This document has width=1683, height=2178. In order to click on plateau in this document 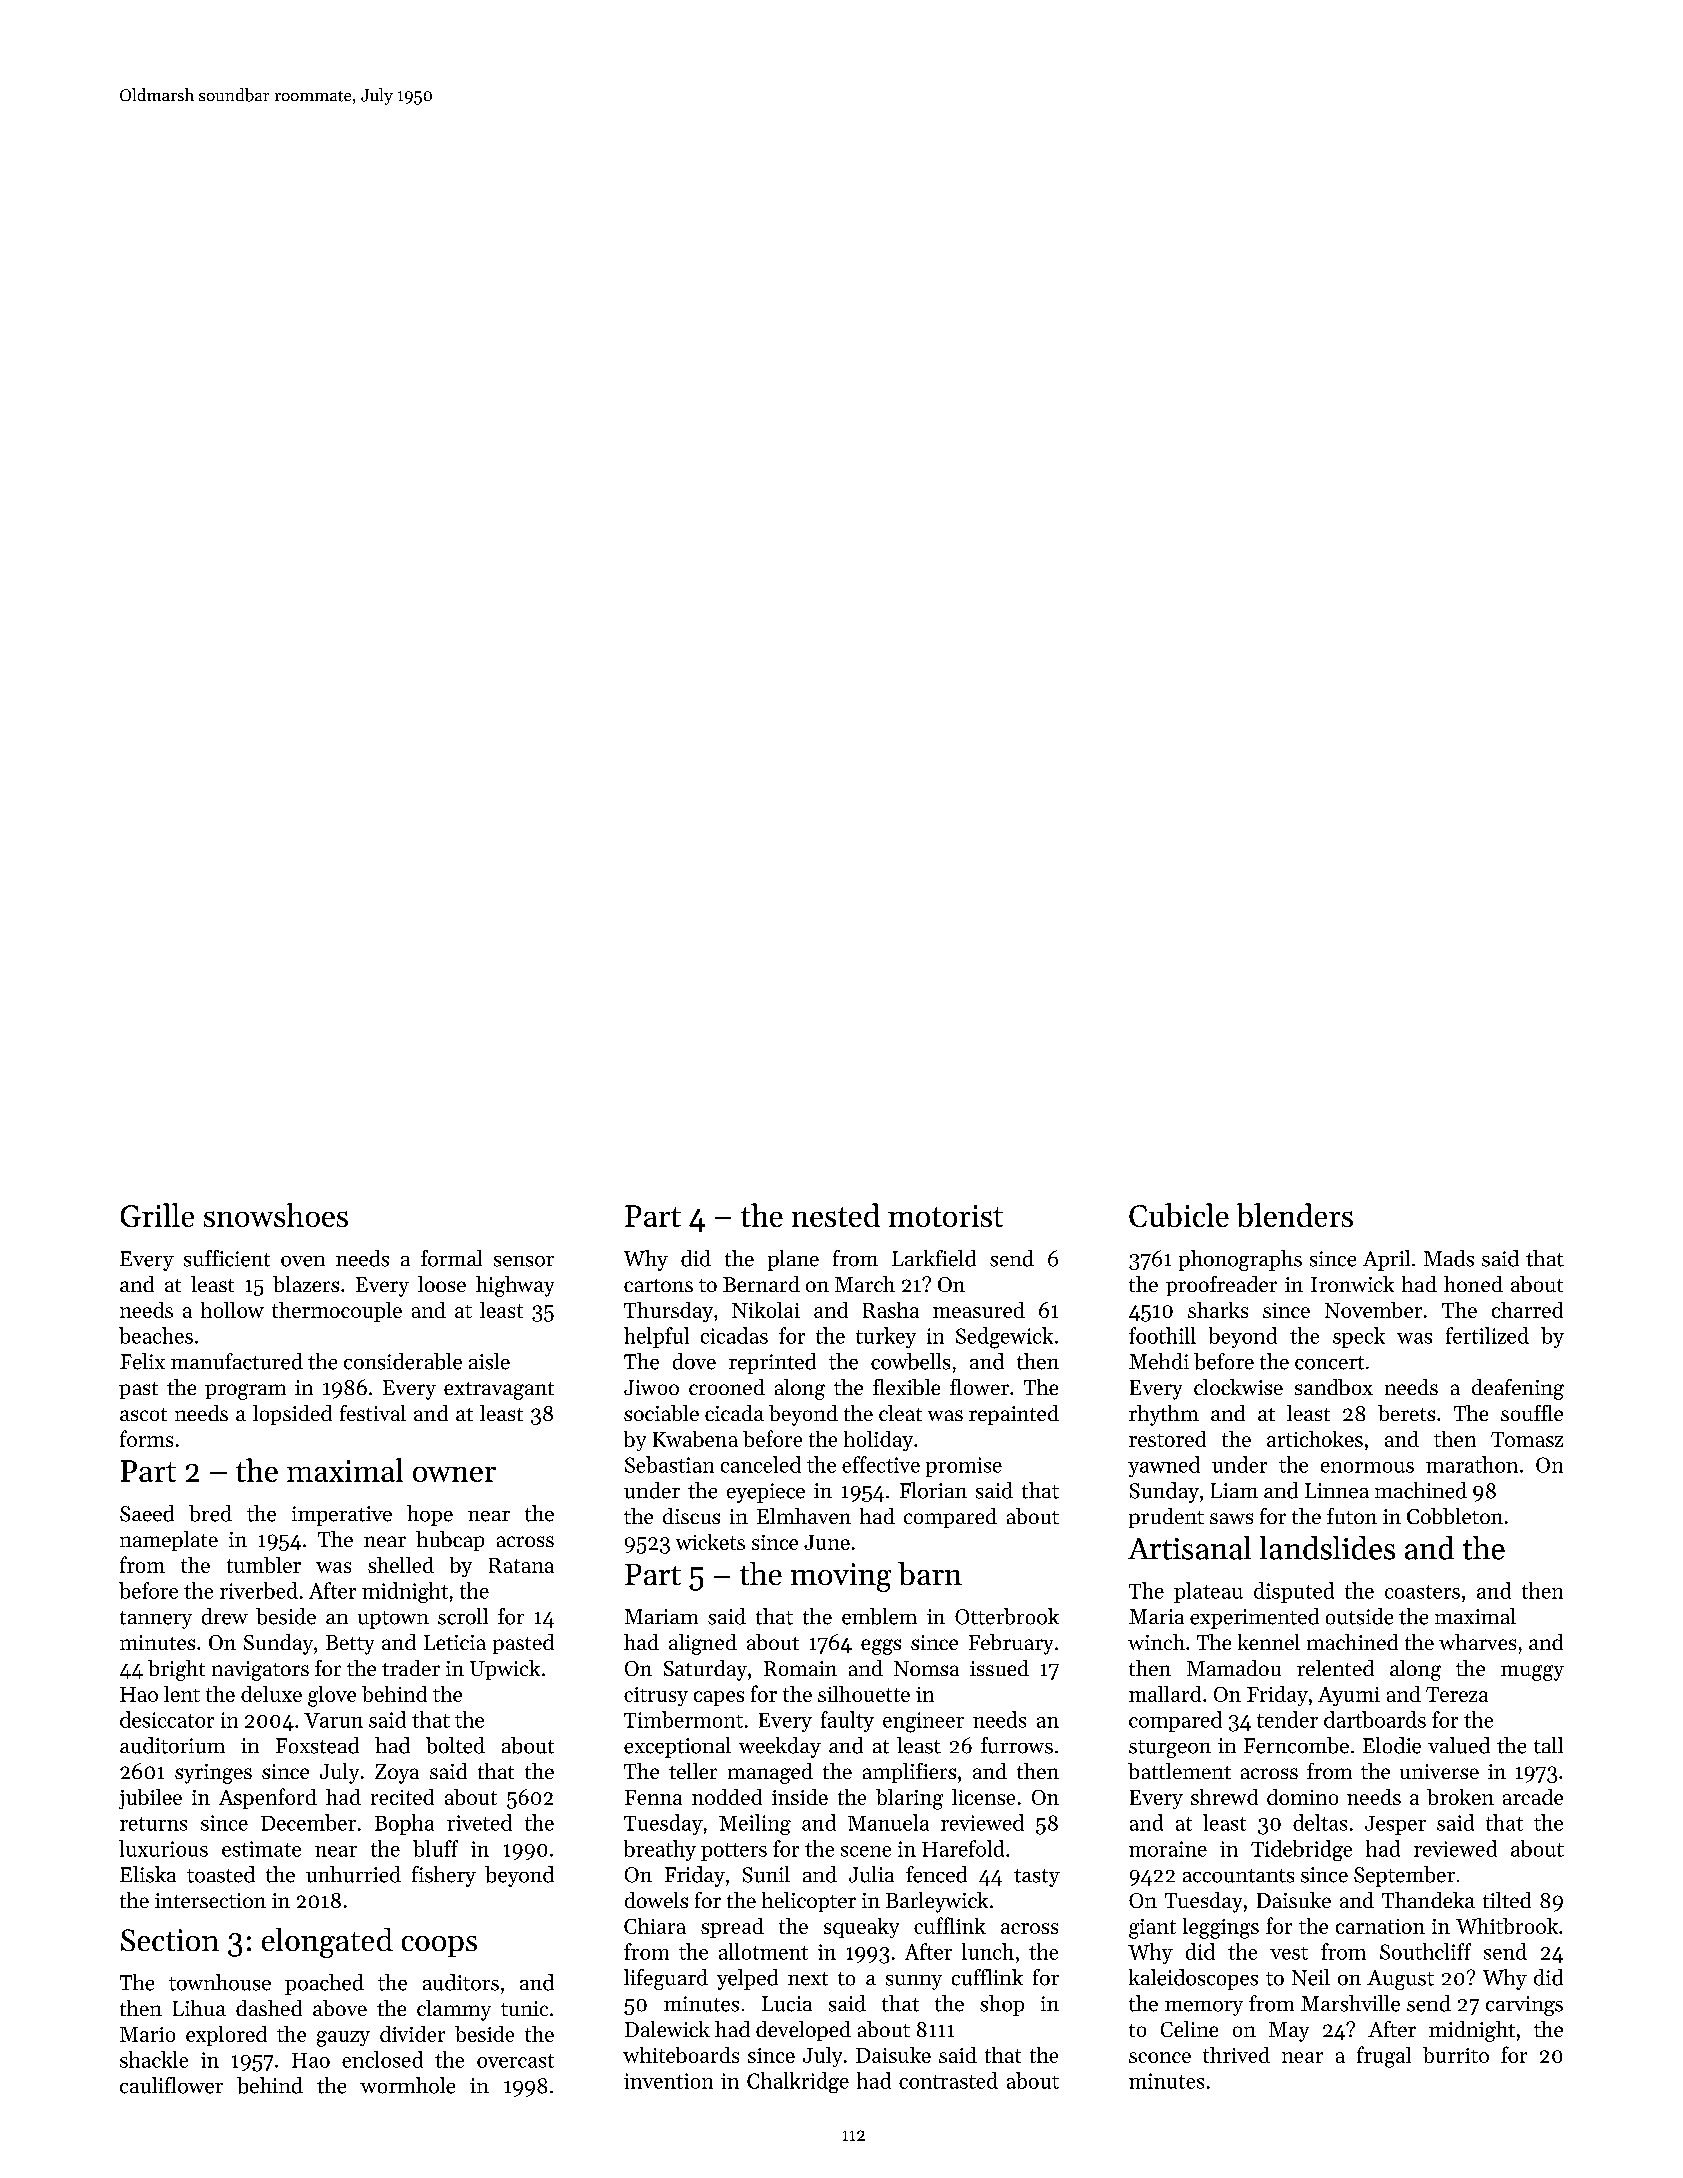, I will do `click(1208, 1592)`.
